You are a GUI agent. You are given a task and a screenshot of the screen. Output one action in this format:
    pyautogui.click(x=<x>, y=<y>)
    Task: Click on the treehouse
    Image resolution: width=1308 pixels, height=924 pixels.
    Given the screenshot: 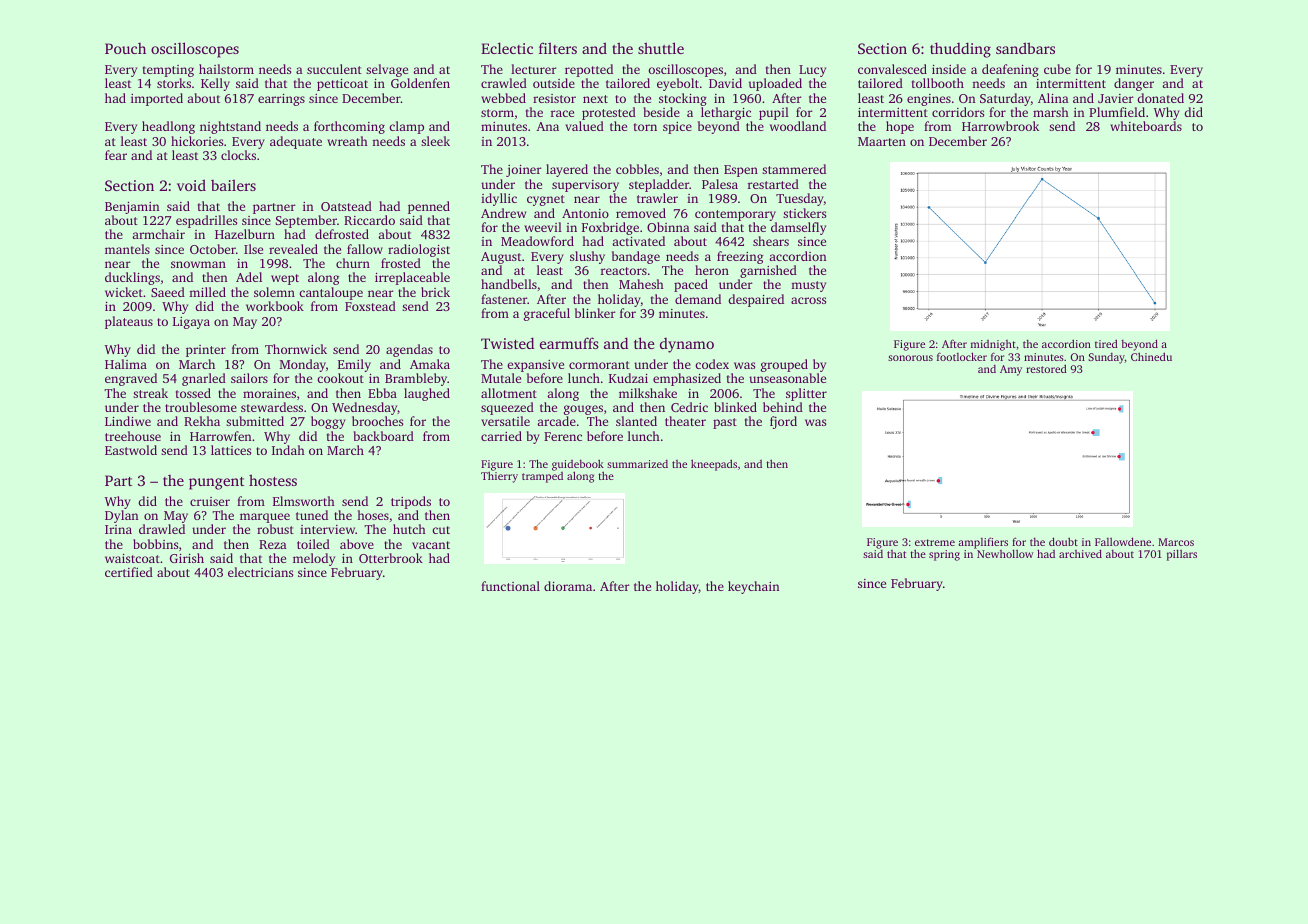 What is the action you would take?
    pyautogui.click(x=133, y=436)
